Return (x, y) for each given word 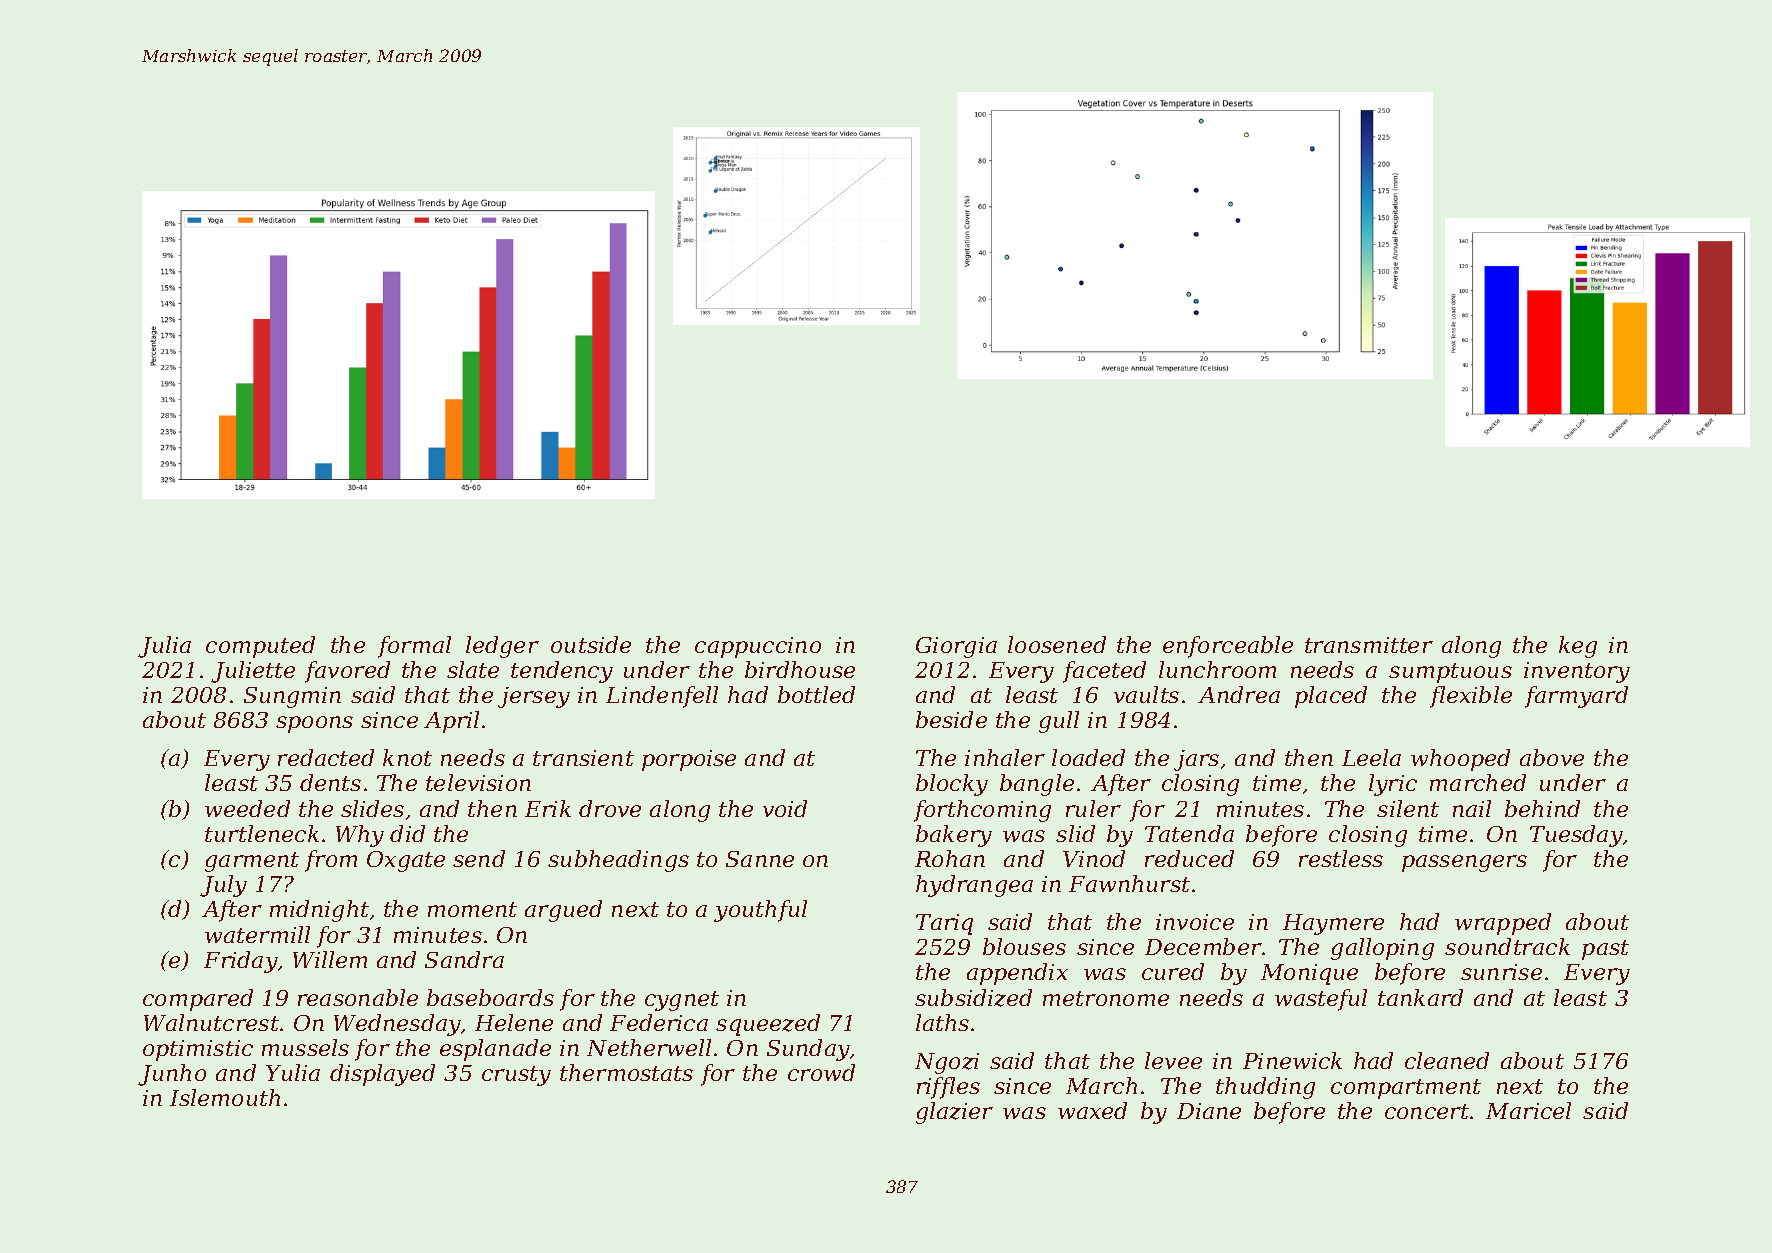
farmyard (1576, 697)
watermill (257, 934)
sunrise (1501, 972)
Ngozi (947, 1063)
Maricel (1528, 1110)
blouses (1024, 946)
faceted (1104, 672)
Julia (164, 647)
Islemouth (225, 1097)
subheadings (618, 861)
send (479, 858)
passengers (1464, 863)
